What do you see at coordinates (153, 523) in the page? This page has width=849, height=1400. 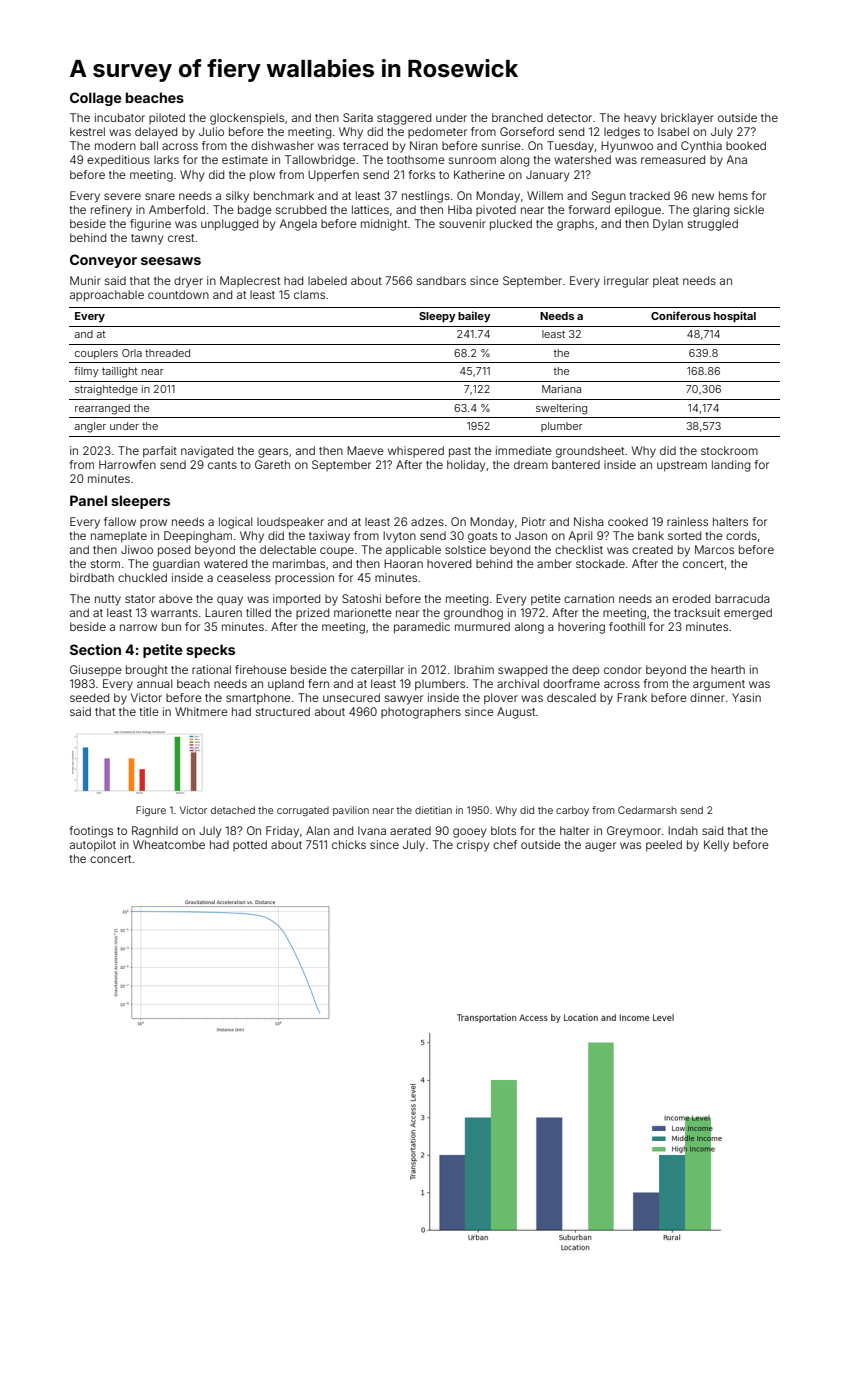 I see `prow` at bounding box center [153, 523].
